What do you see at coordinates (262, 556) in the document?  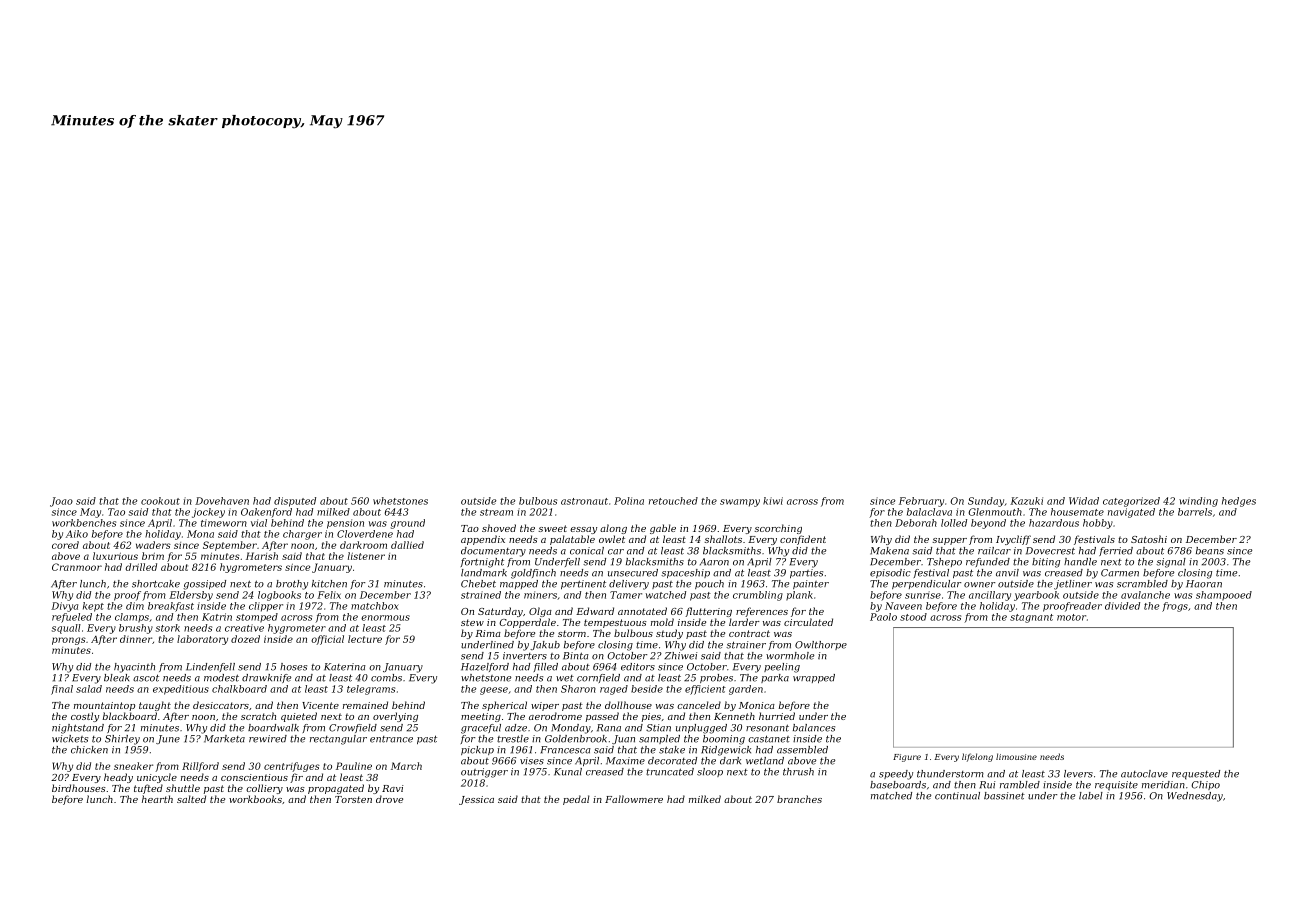 I see `Harish` at bounding box center [262, 556].
